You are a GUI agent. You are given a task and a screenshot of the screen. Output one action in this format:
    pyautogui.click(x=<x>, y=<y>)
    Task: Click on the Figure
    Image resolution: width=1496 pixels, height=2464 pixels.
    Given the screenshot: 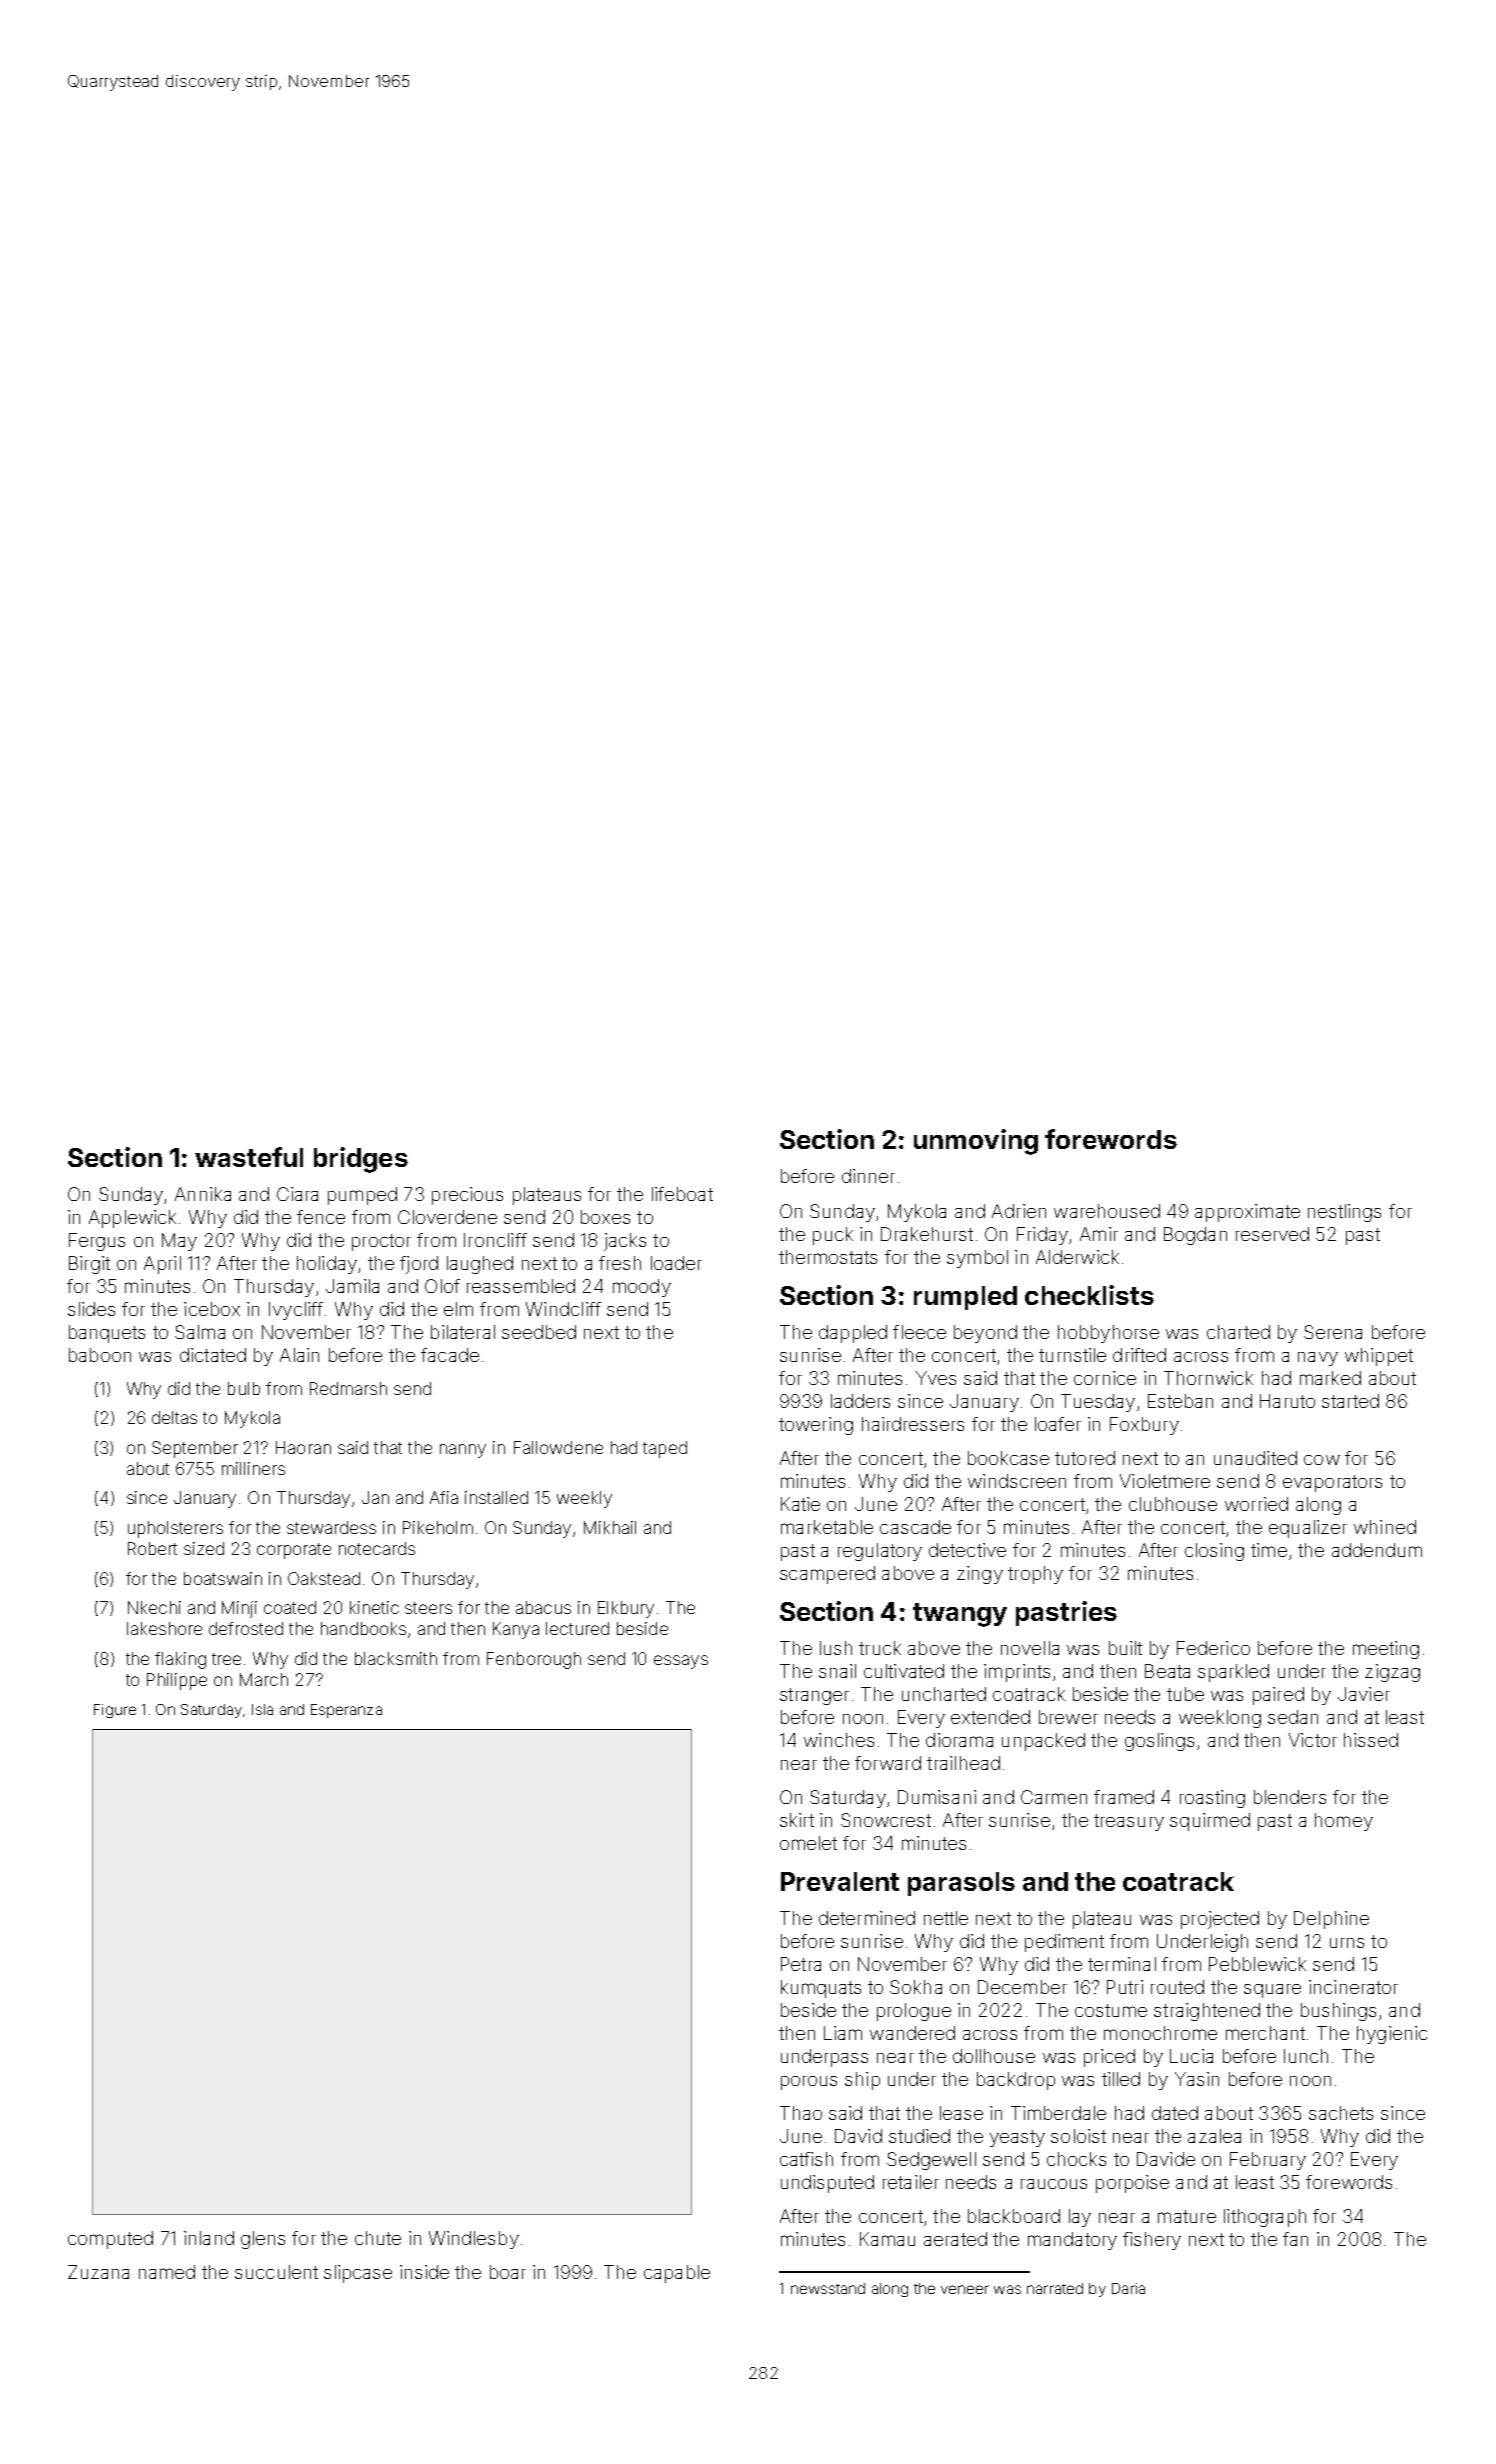 What is the action you would take?
    pyautogui.click(x=115, y=1711)
